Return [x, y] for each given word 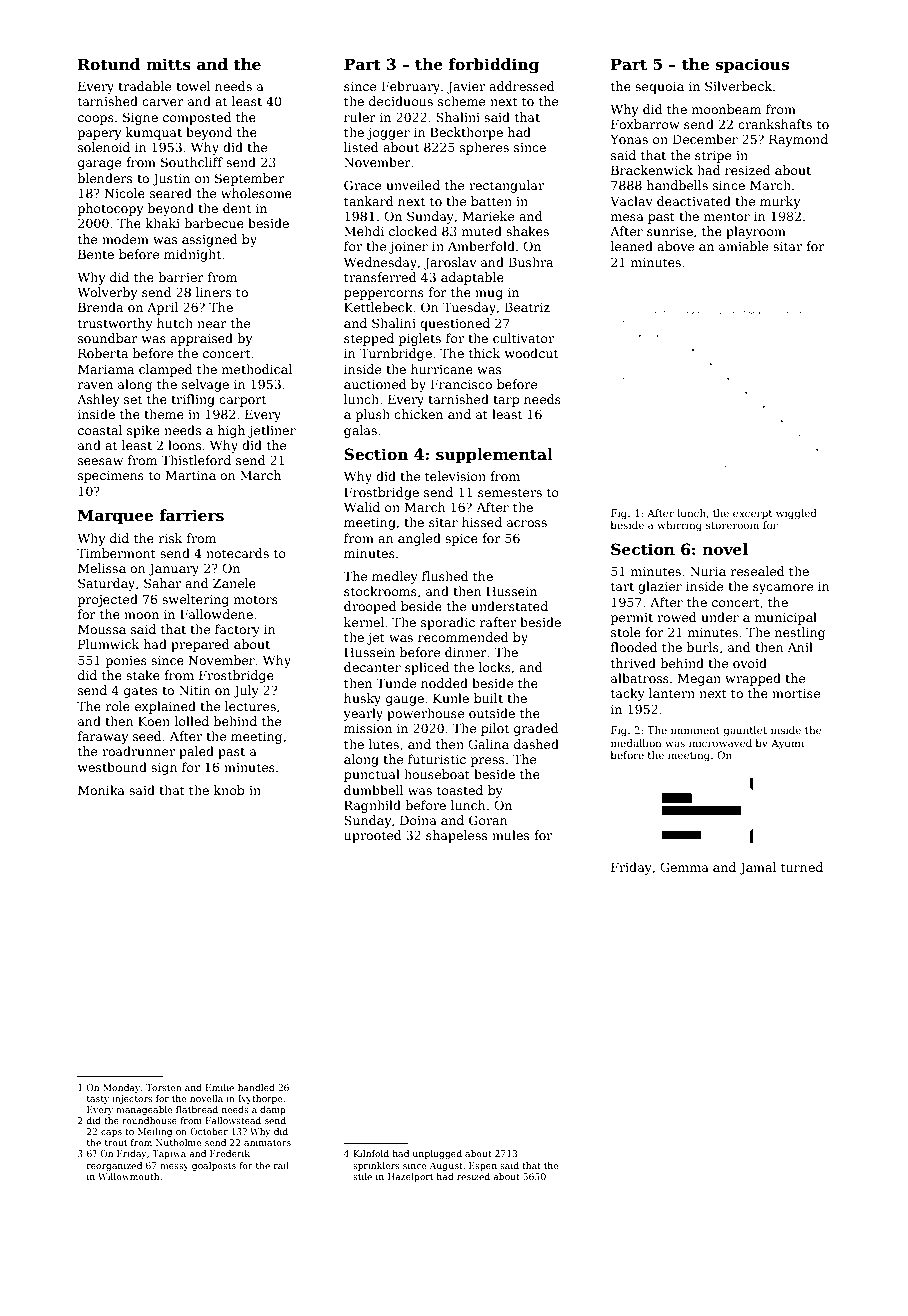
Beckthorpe [466, 133]
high [231, 431]
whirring [679, 526]
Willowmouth [128, 1176]
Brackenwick [652, 170]
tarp [506, 401]
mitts [168, 64]
